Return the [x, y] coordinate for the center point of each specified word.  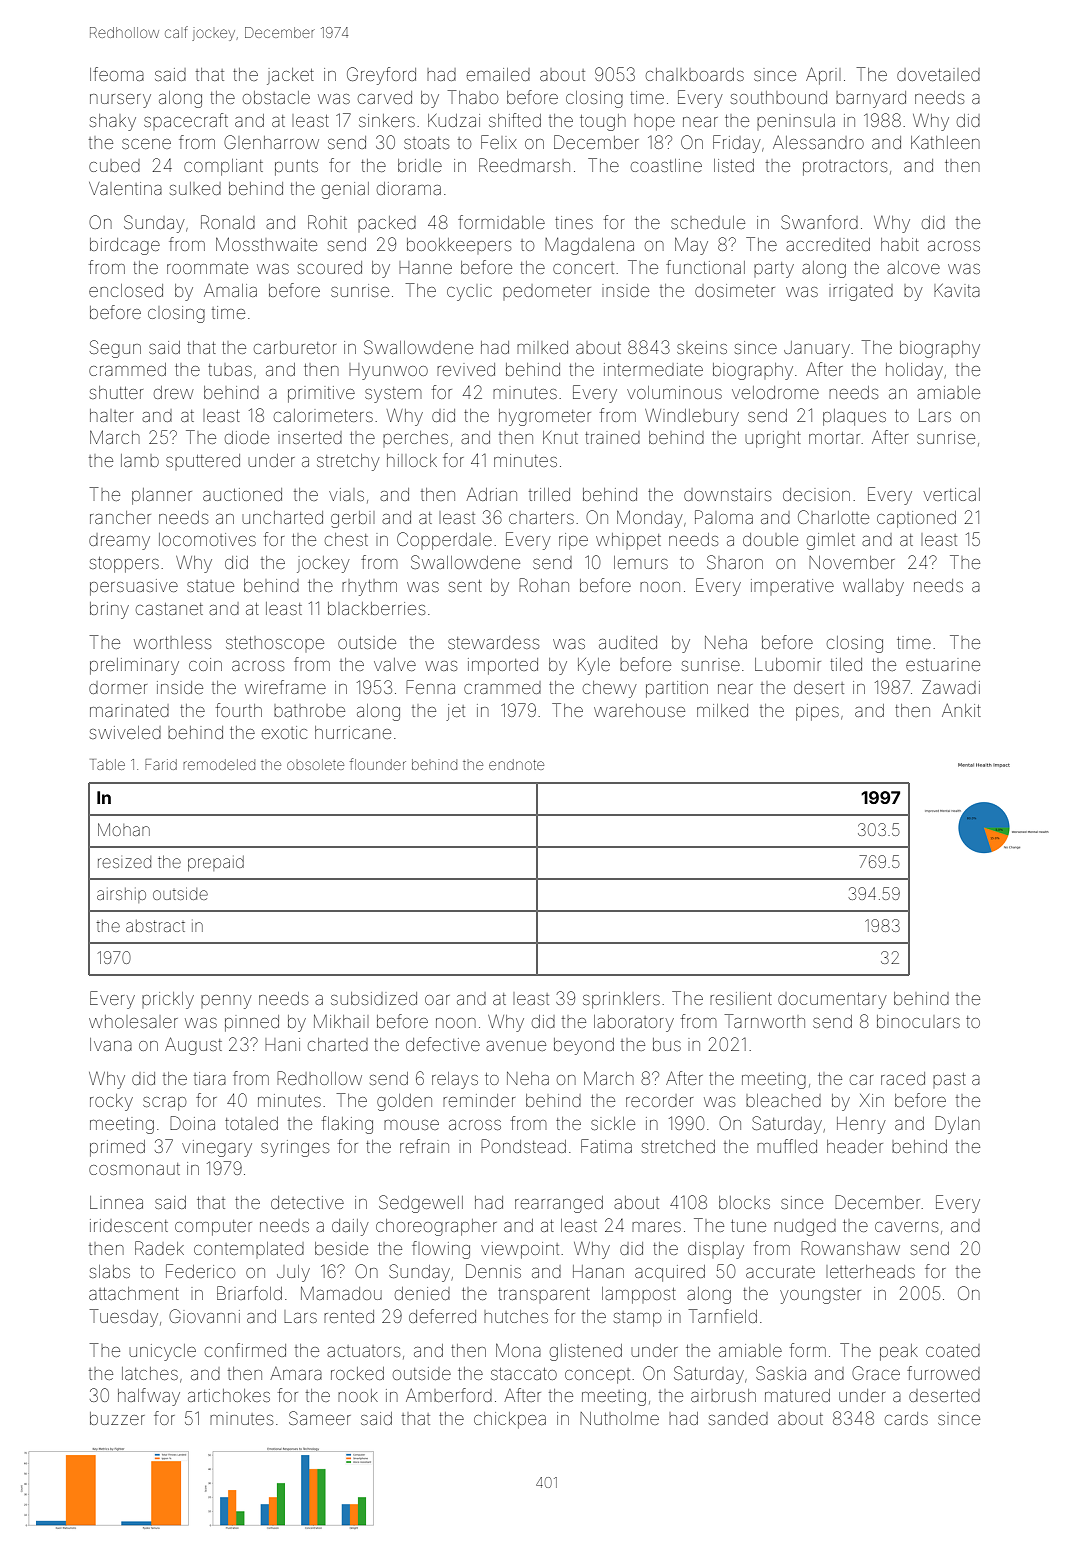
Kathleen [945, 142]
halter [111, 415]
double [770, 539]
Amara [296, 1373]
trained [612, 437]
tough [603, 122]
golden [404, 1102]
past [949, 1079]
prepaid [216, 863]
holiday [914, 371]
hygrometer [545, 417]
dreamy [119, 541]
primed [117, 1148]
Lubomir [788, 664]
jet [455, 712]
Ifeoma [117, 74]
